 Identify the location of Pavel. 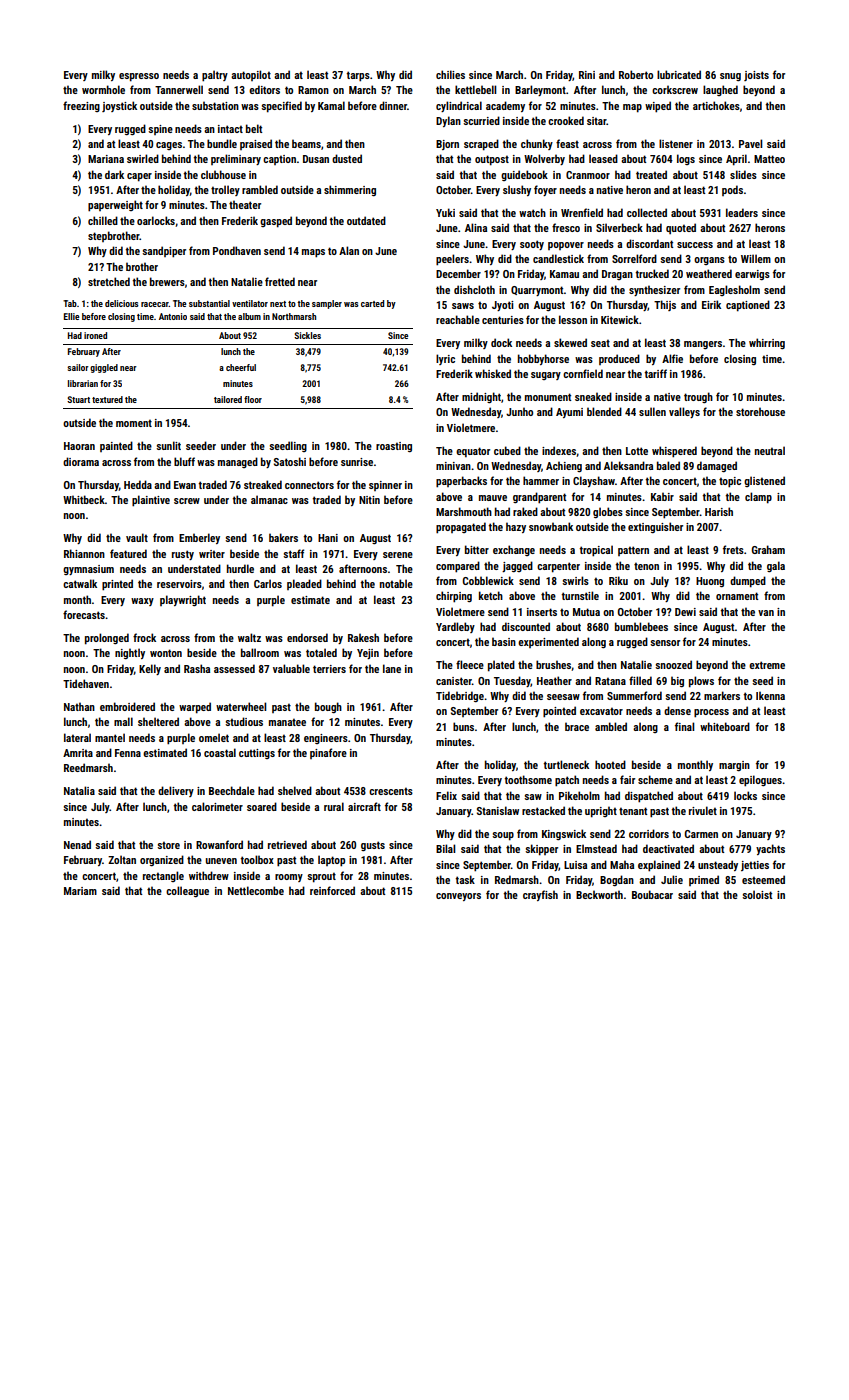
(750, 143).
